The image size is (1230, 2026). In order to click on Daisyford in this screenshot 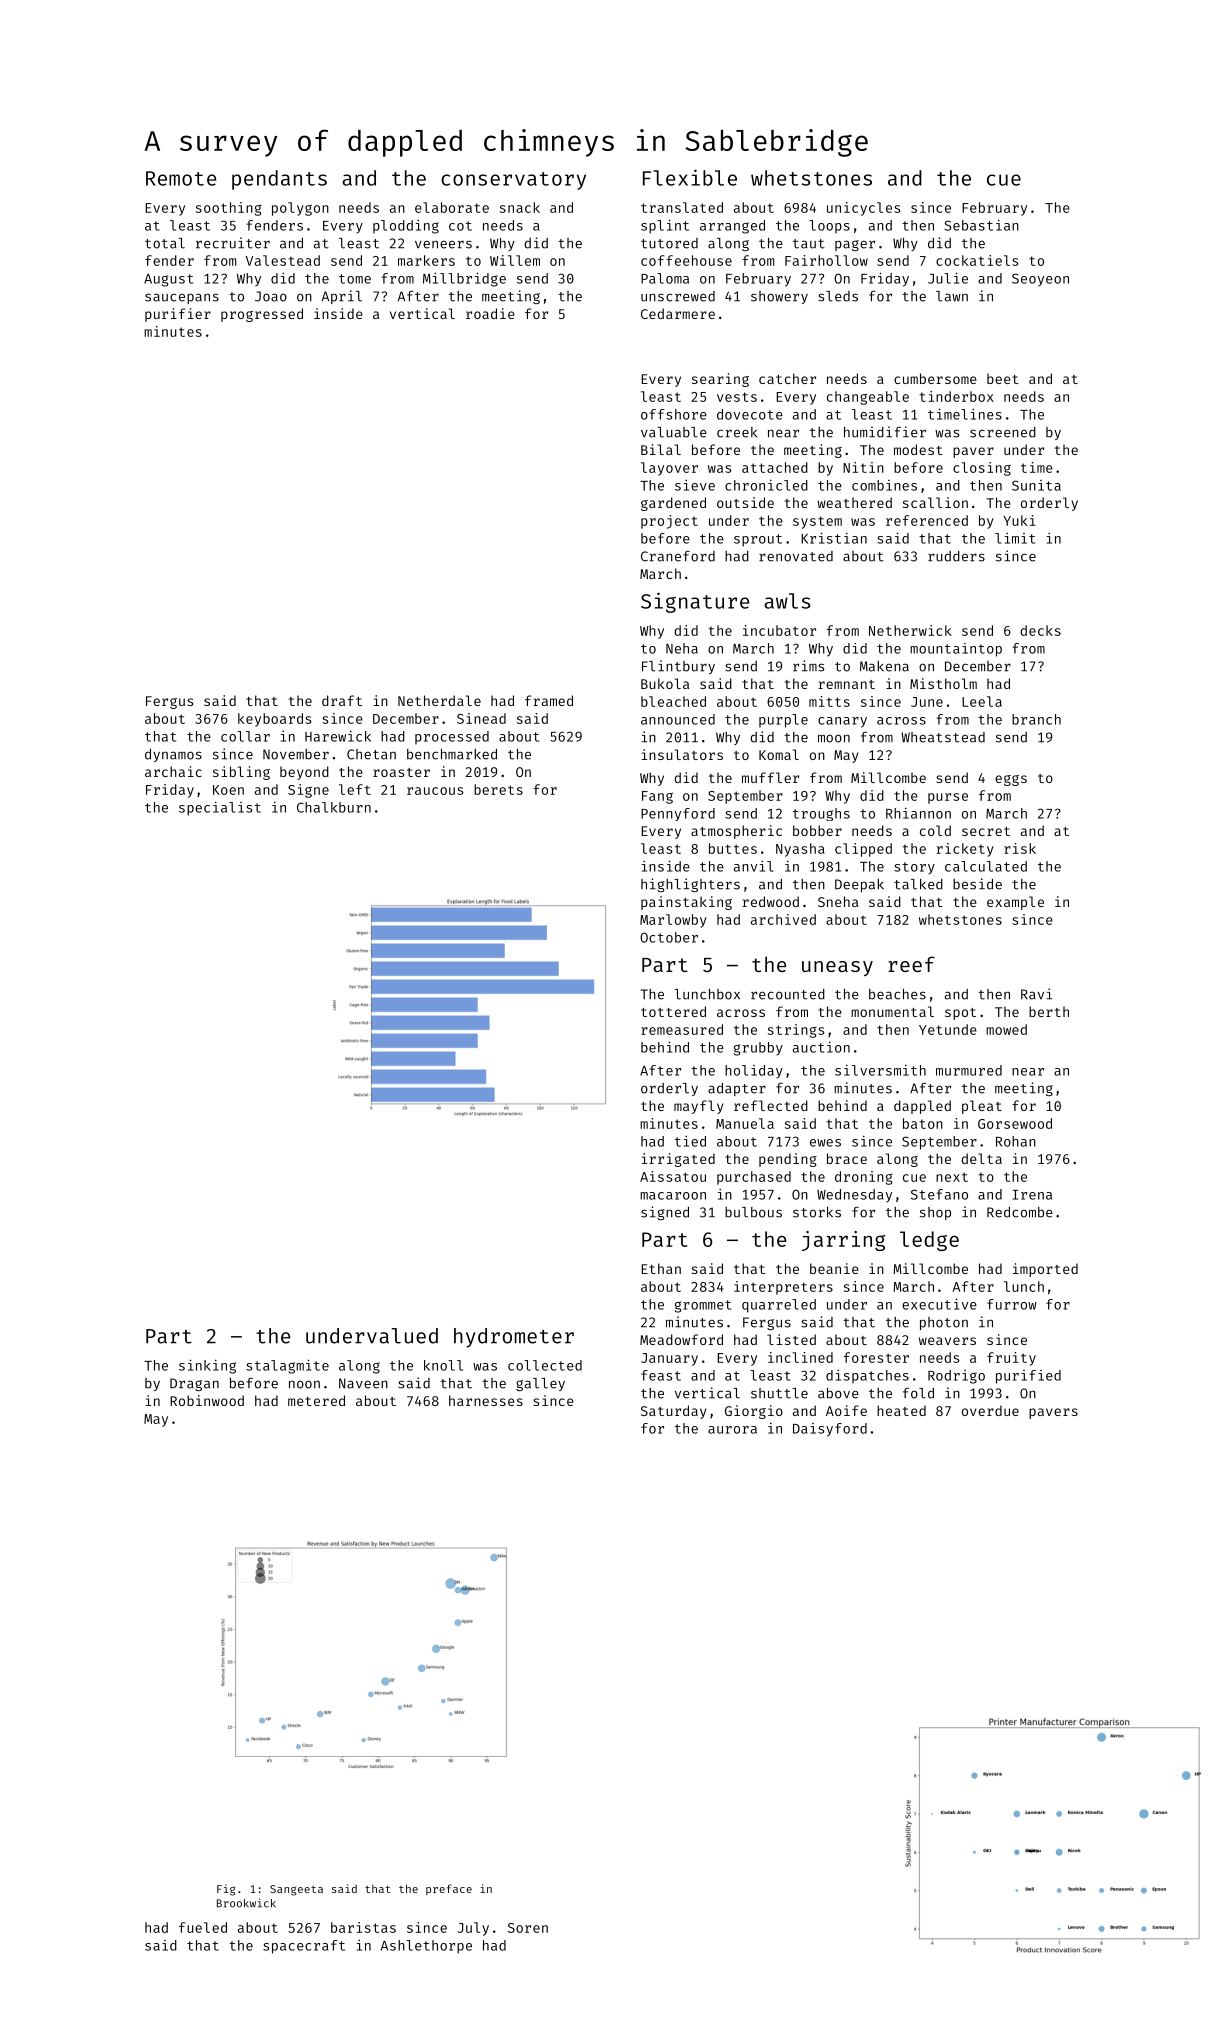, I will do `click(830, 1430)`.
